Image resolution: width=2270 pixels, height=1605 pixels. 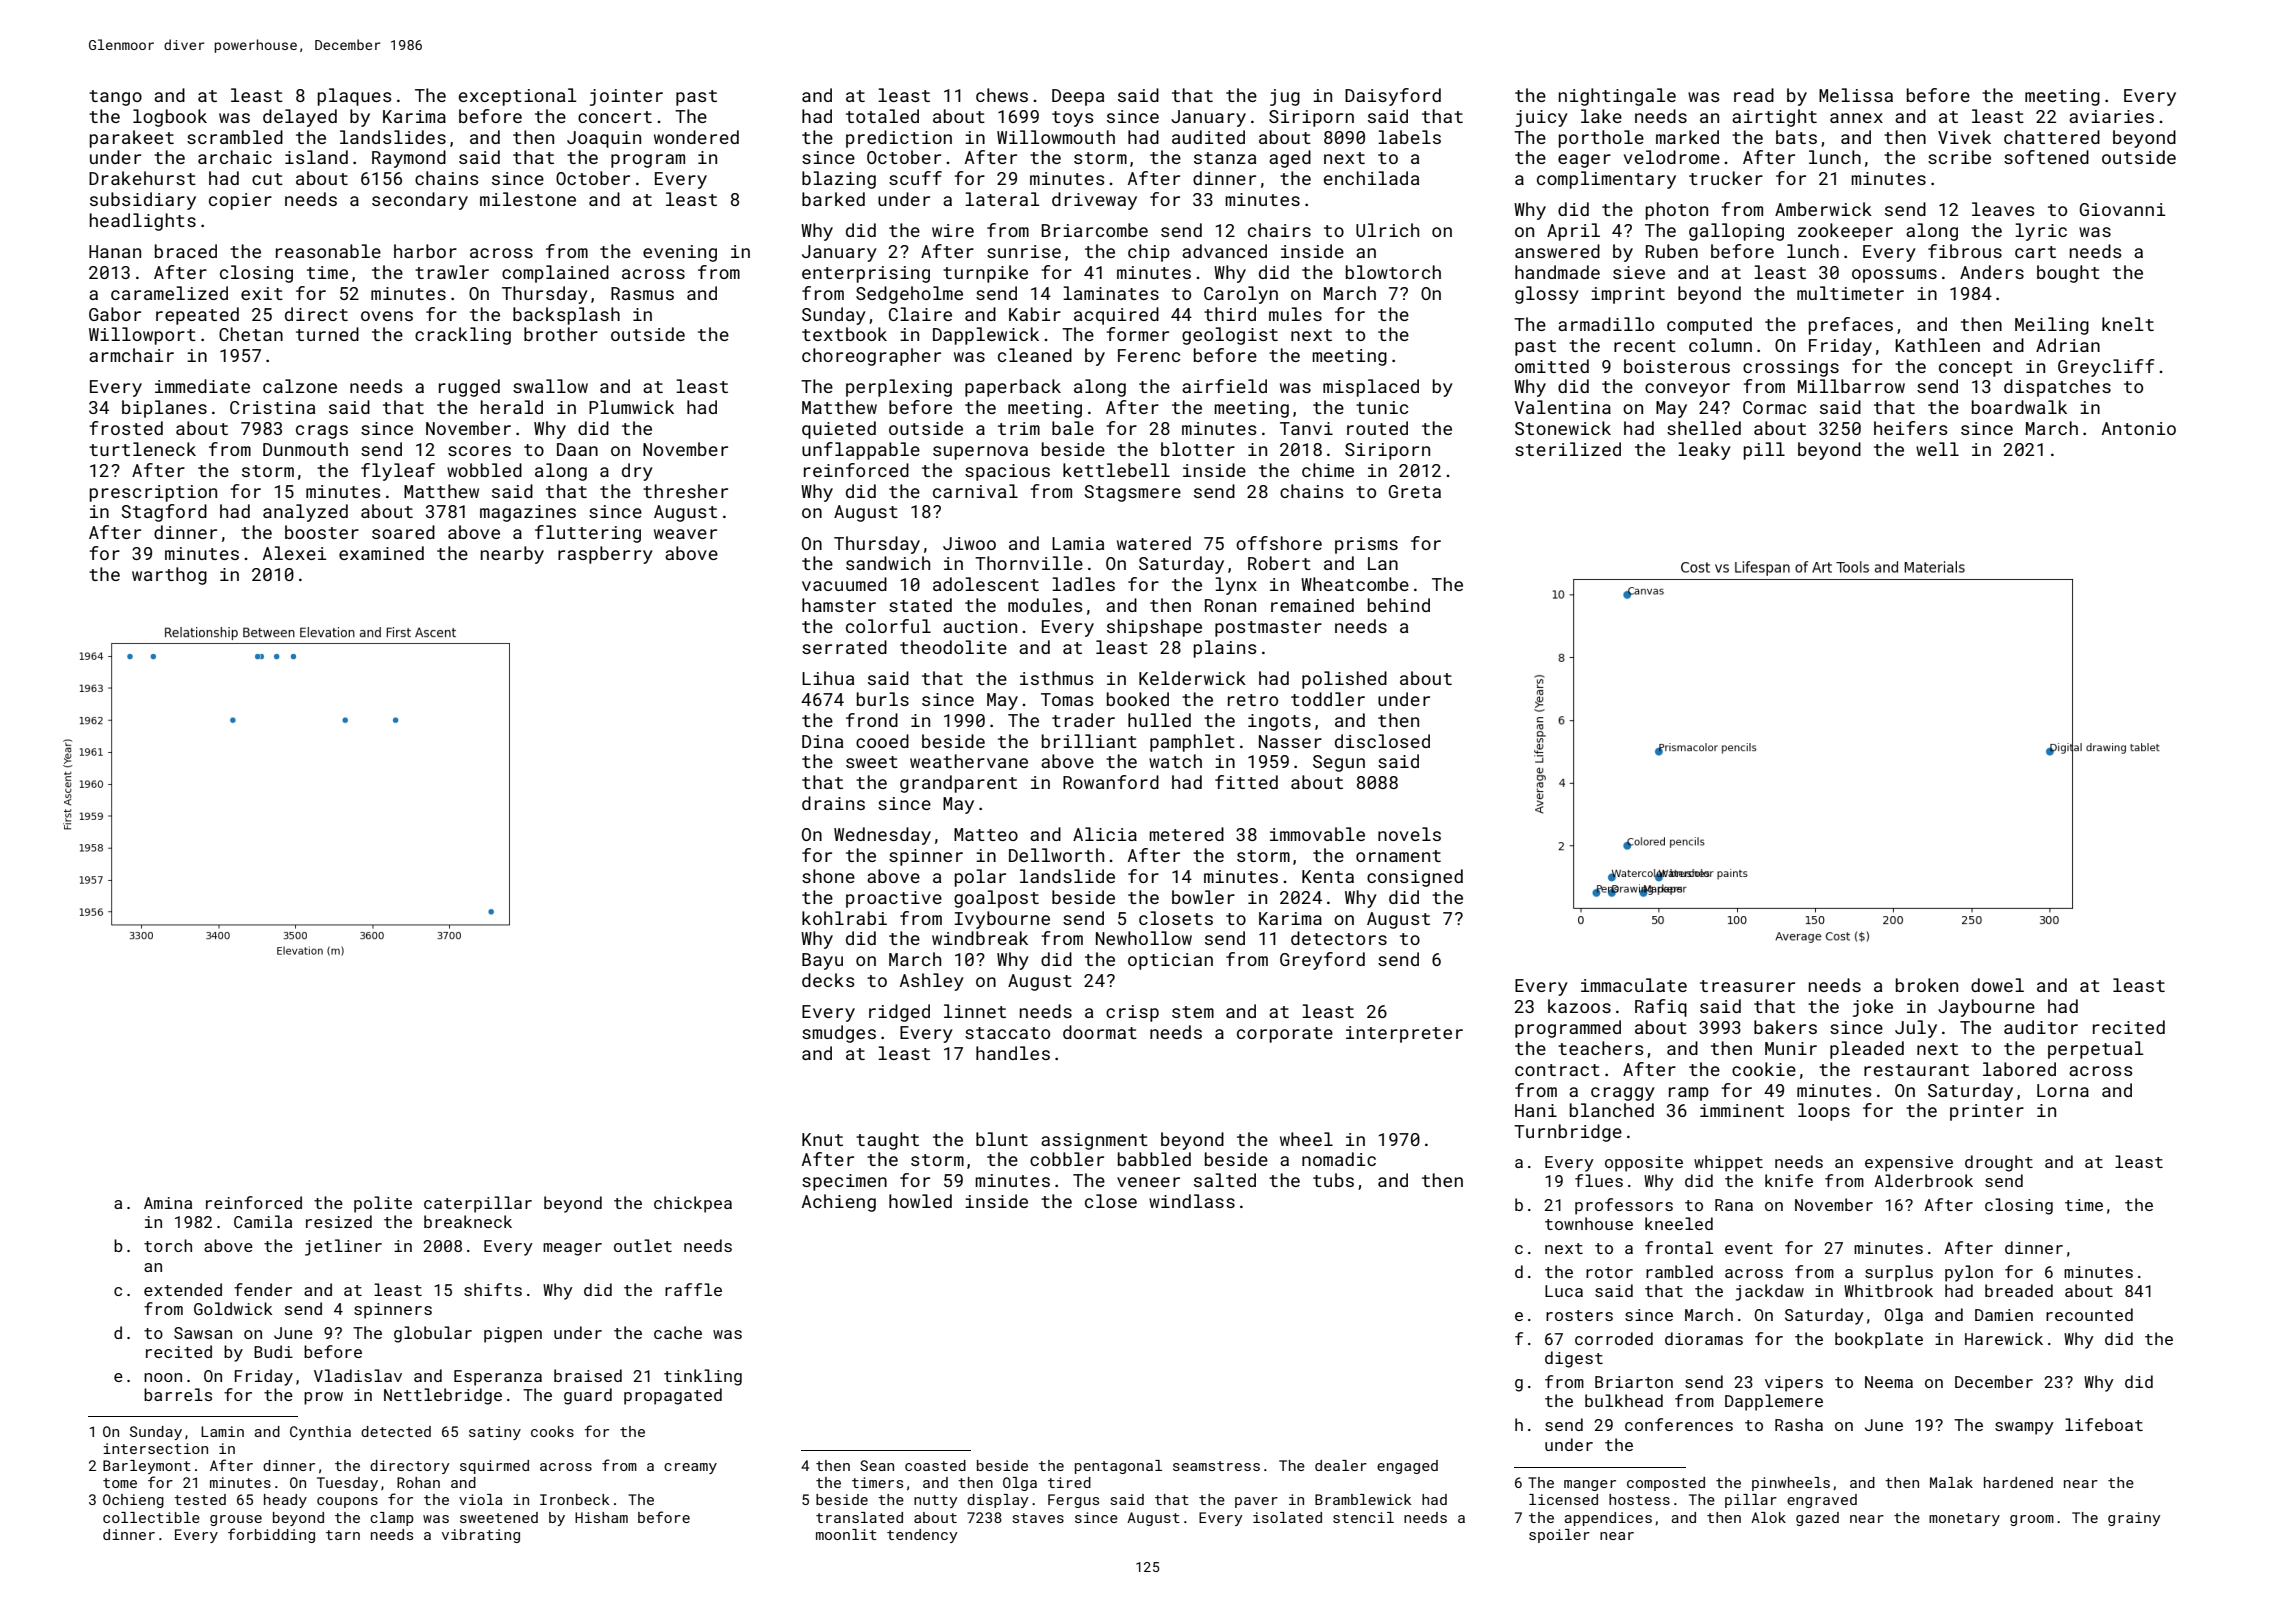 I want to click on Hanan, so click(x=115, y=251).
